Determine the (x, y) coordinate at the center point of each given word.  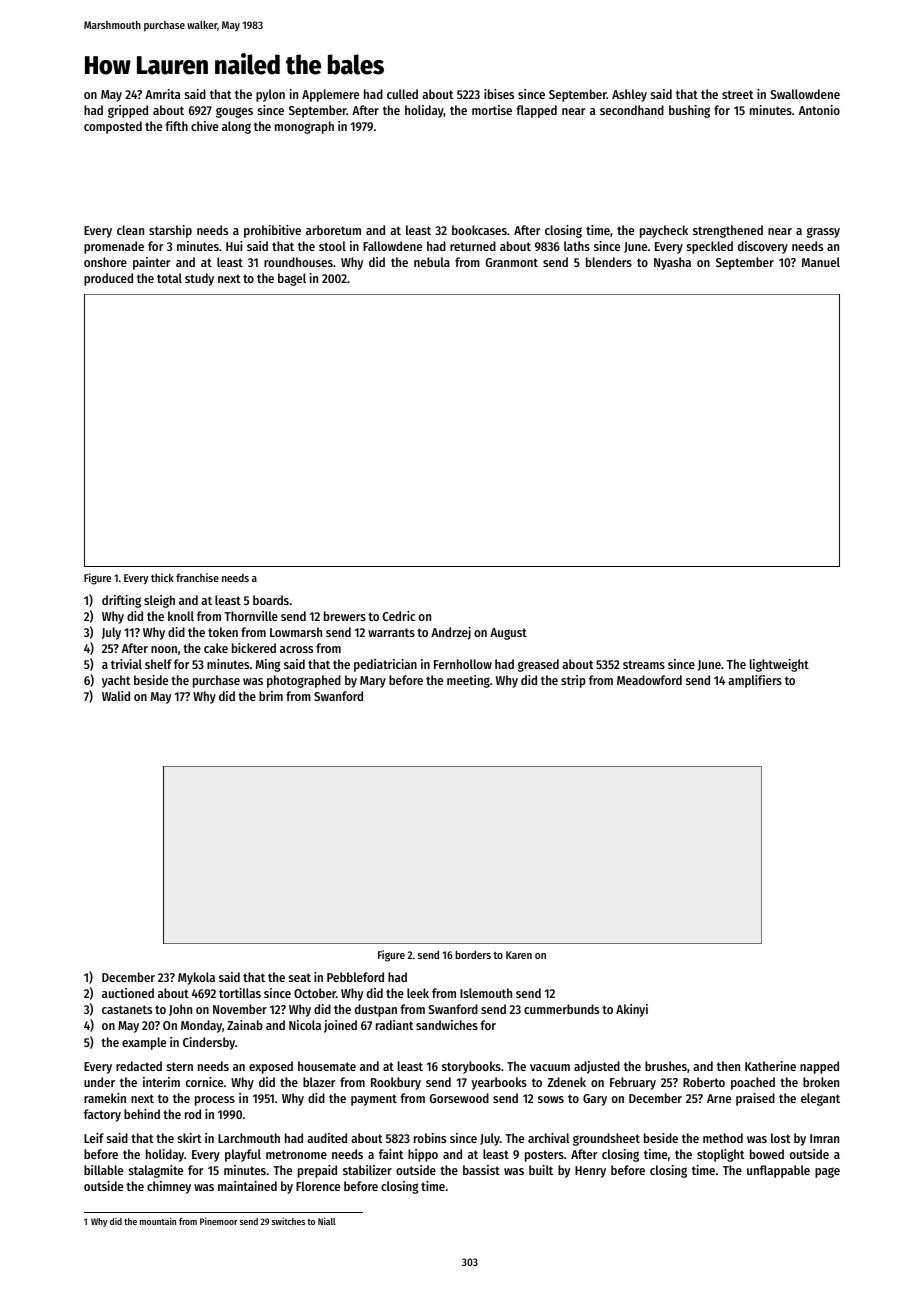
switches (288, 1221)
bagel (292, 279)
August (508, 634)
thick (162, 577)
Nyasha (672, 263)
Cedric (399, 616)
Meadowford (649, 680)
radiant (394, 1025)
